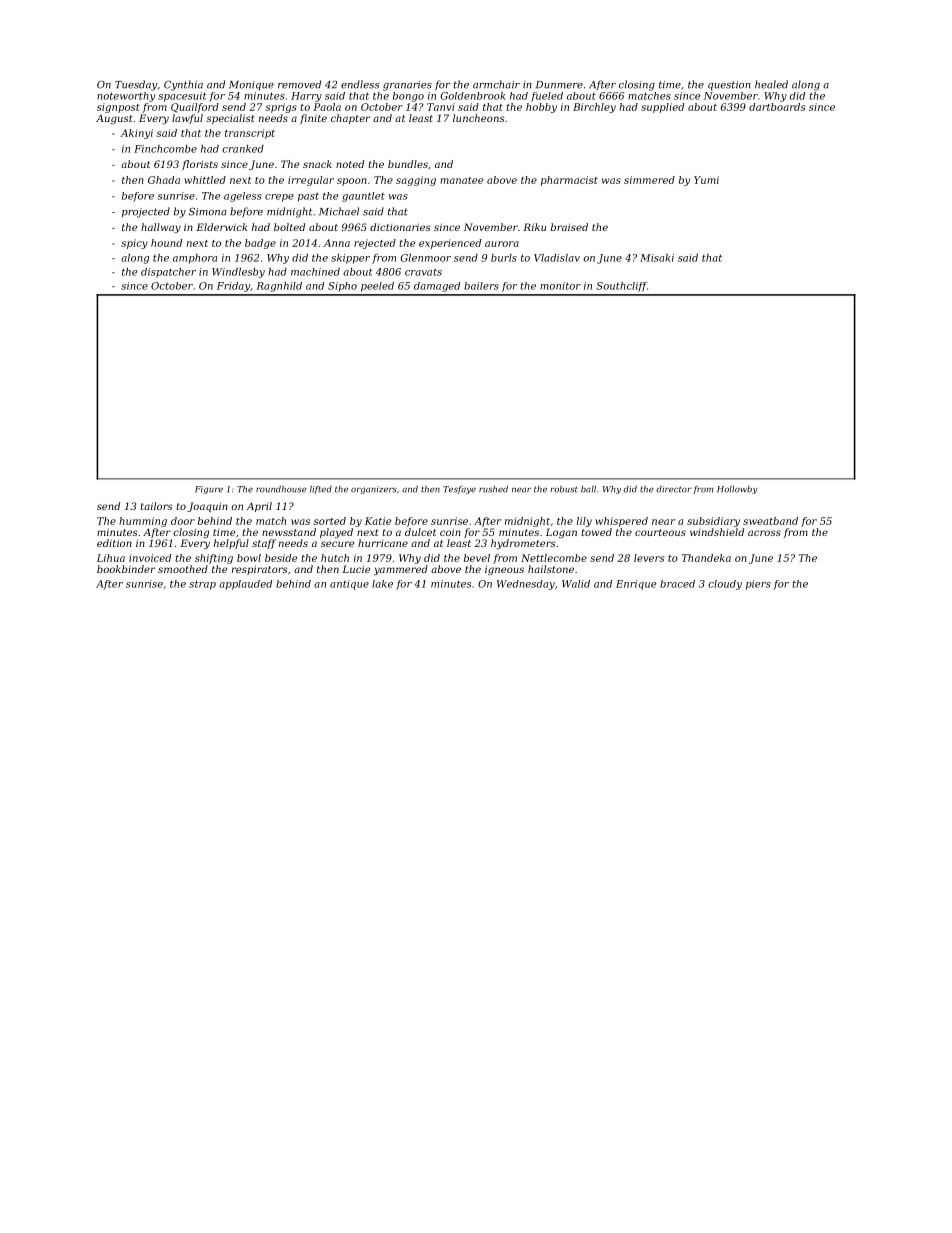 The image size is (952, 1233). Describe the element at coordinates (758, 585) in the page. I see `piers` at that location.
